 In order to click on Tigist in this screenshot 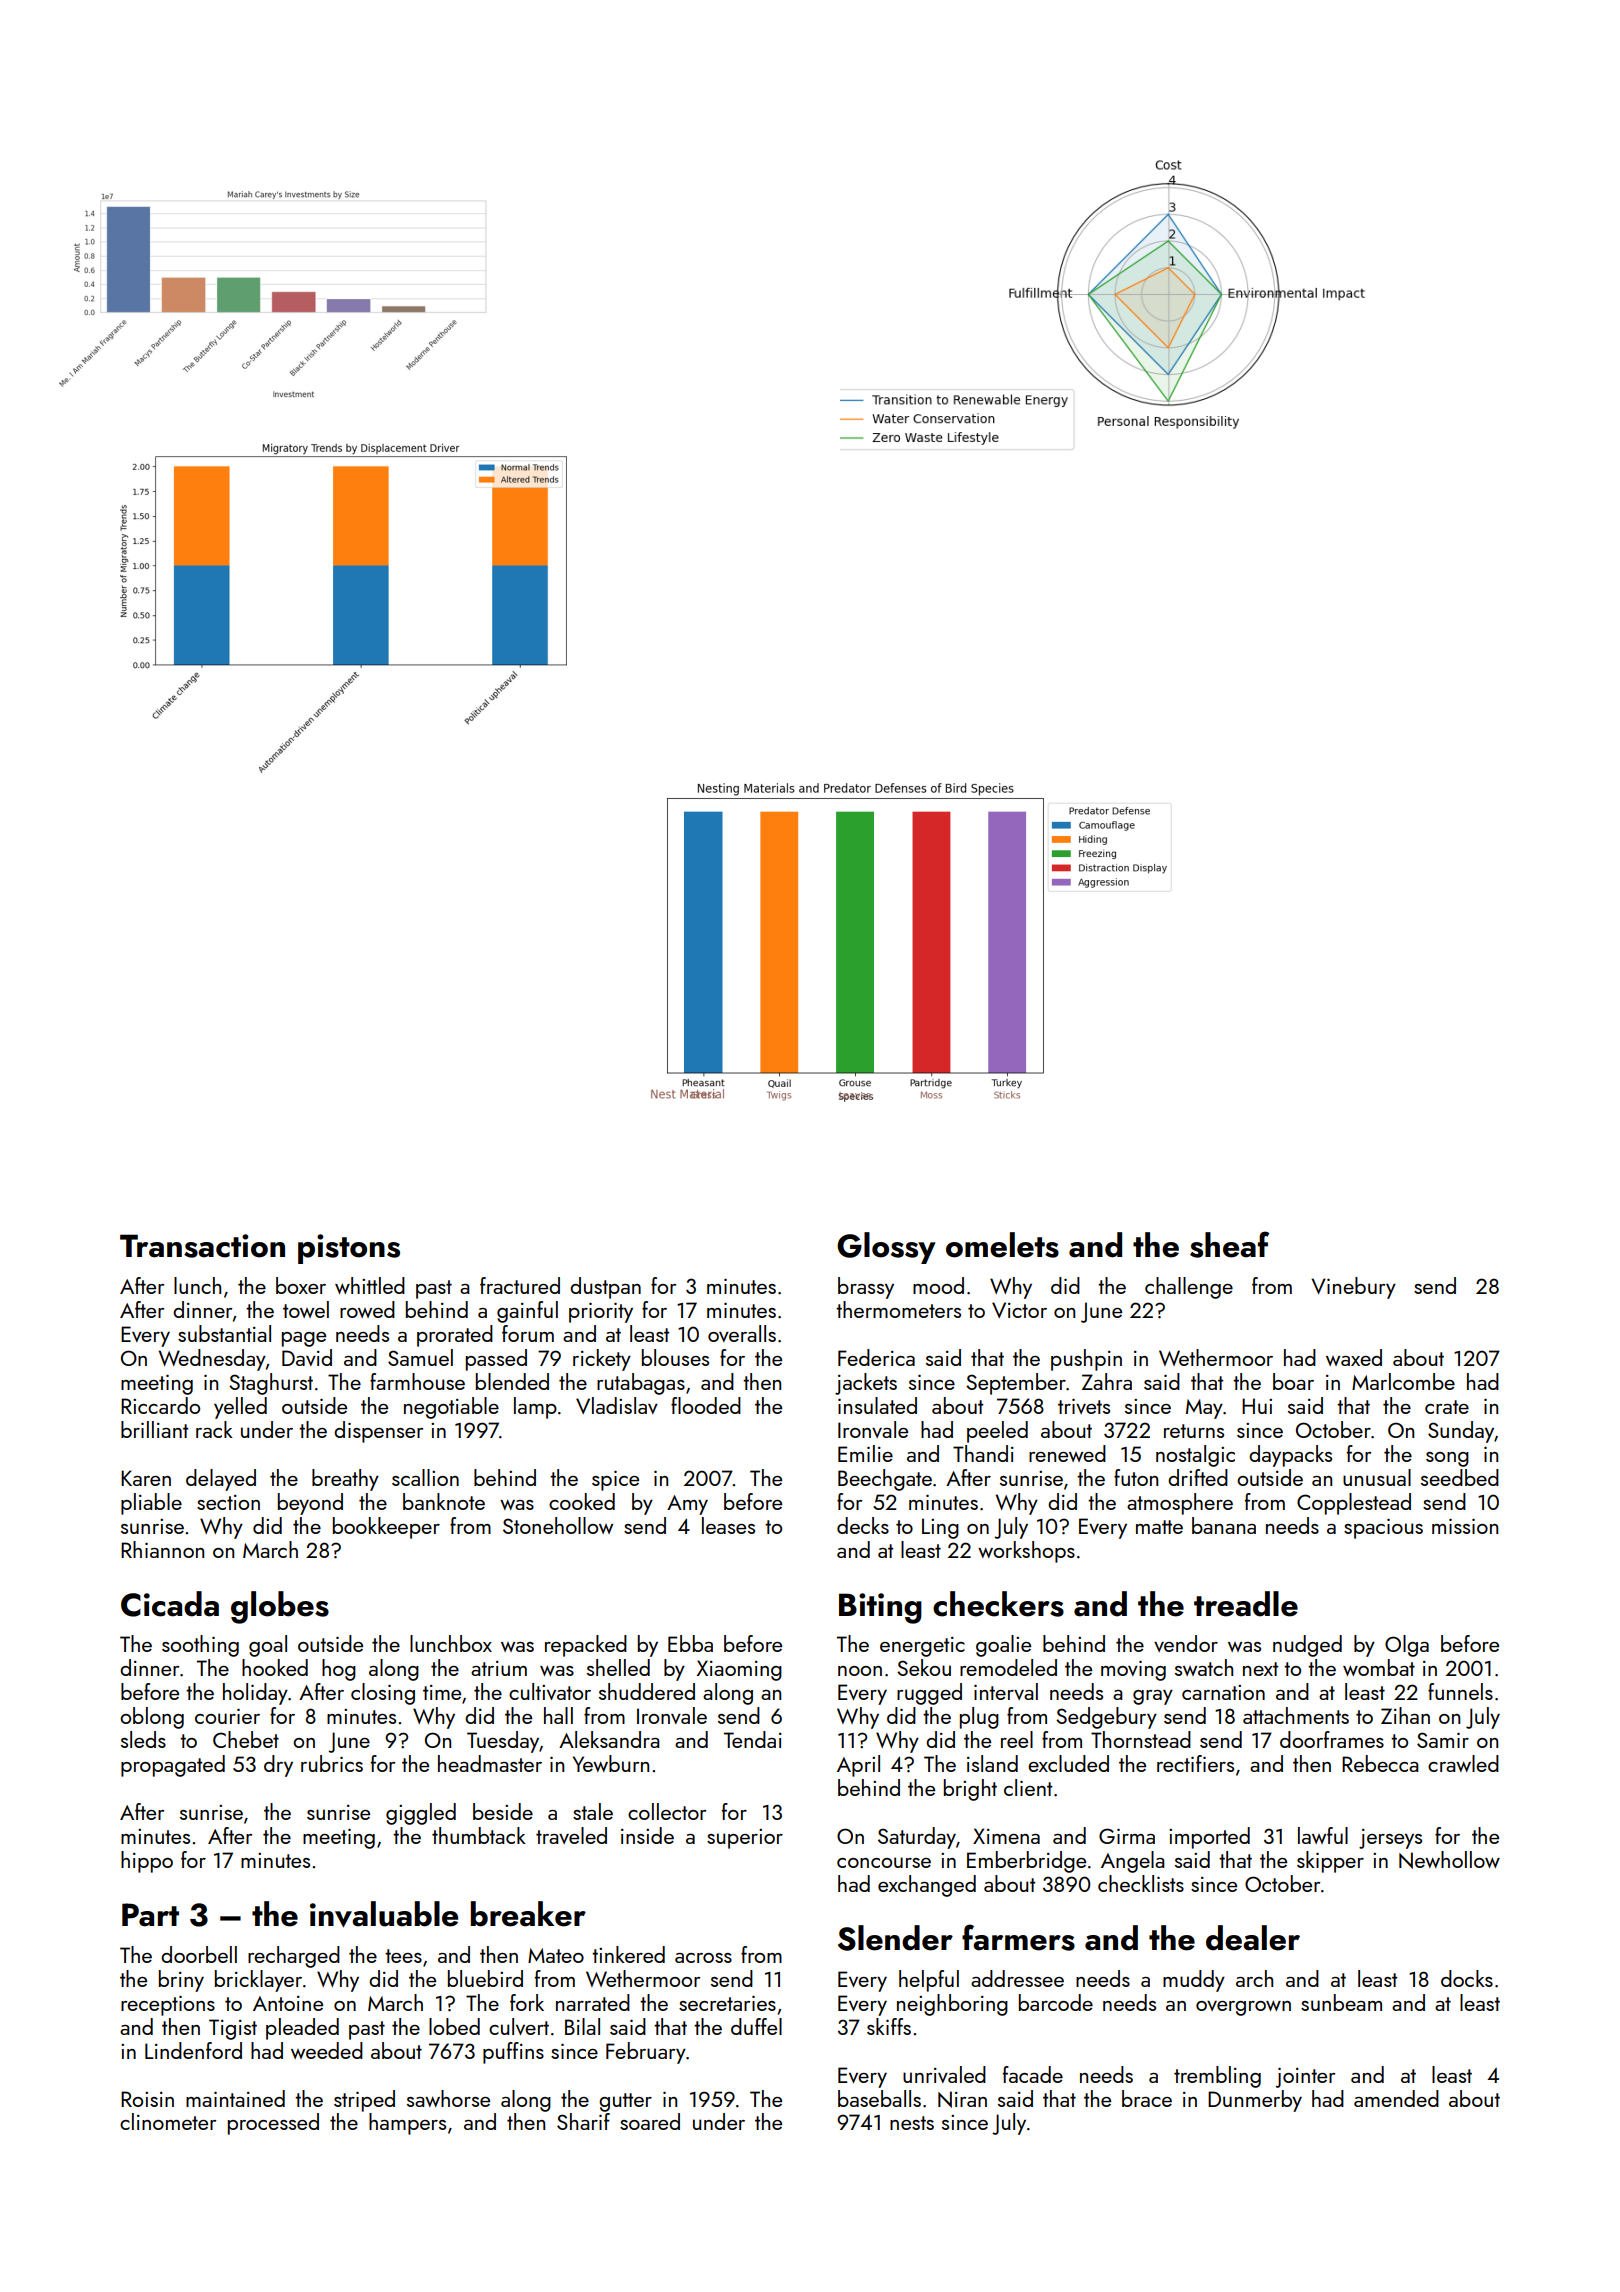, I will do `click(233, 2029)`.
